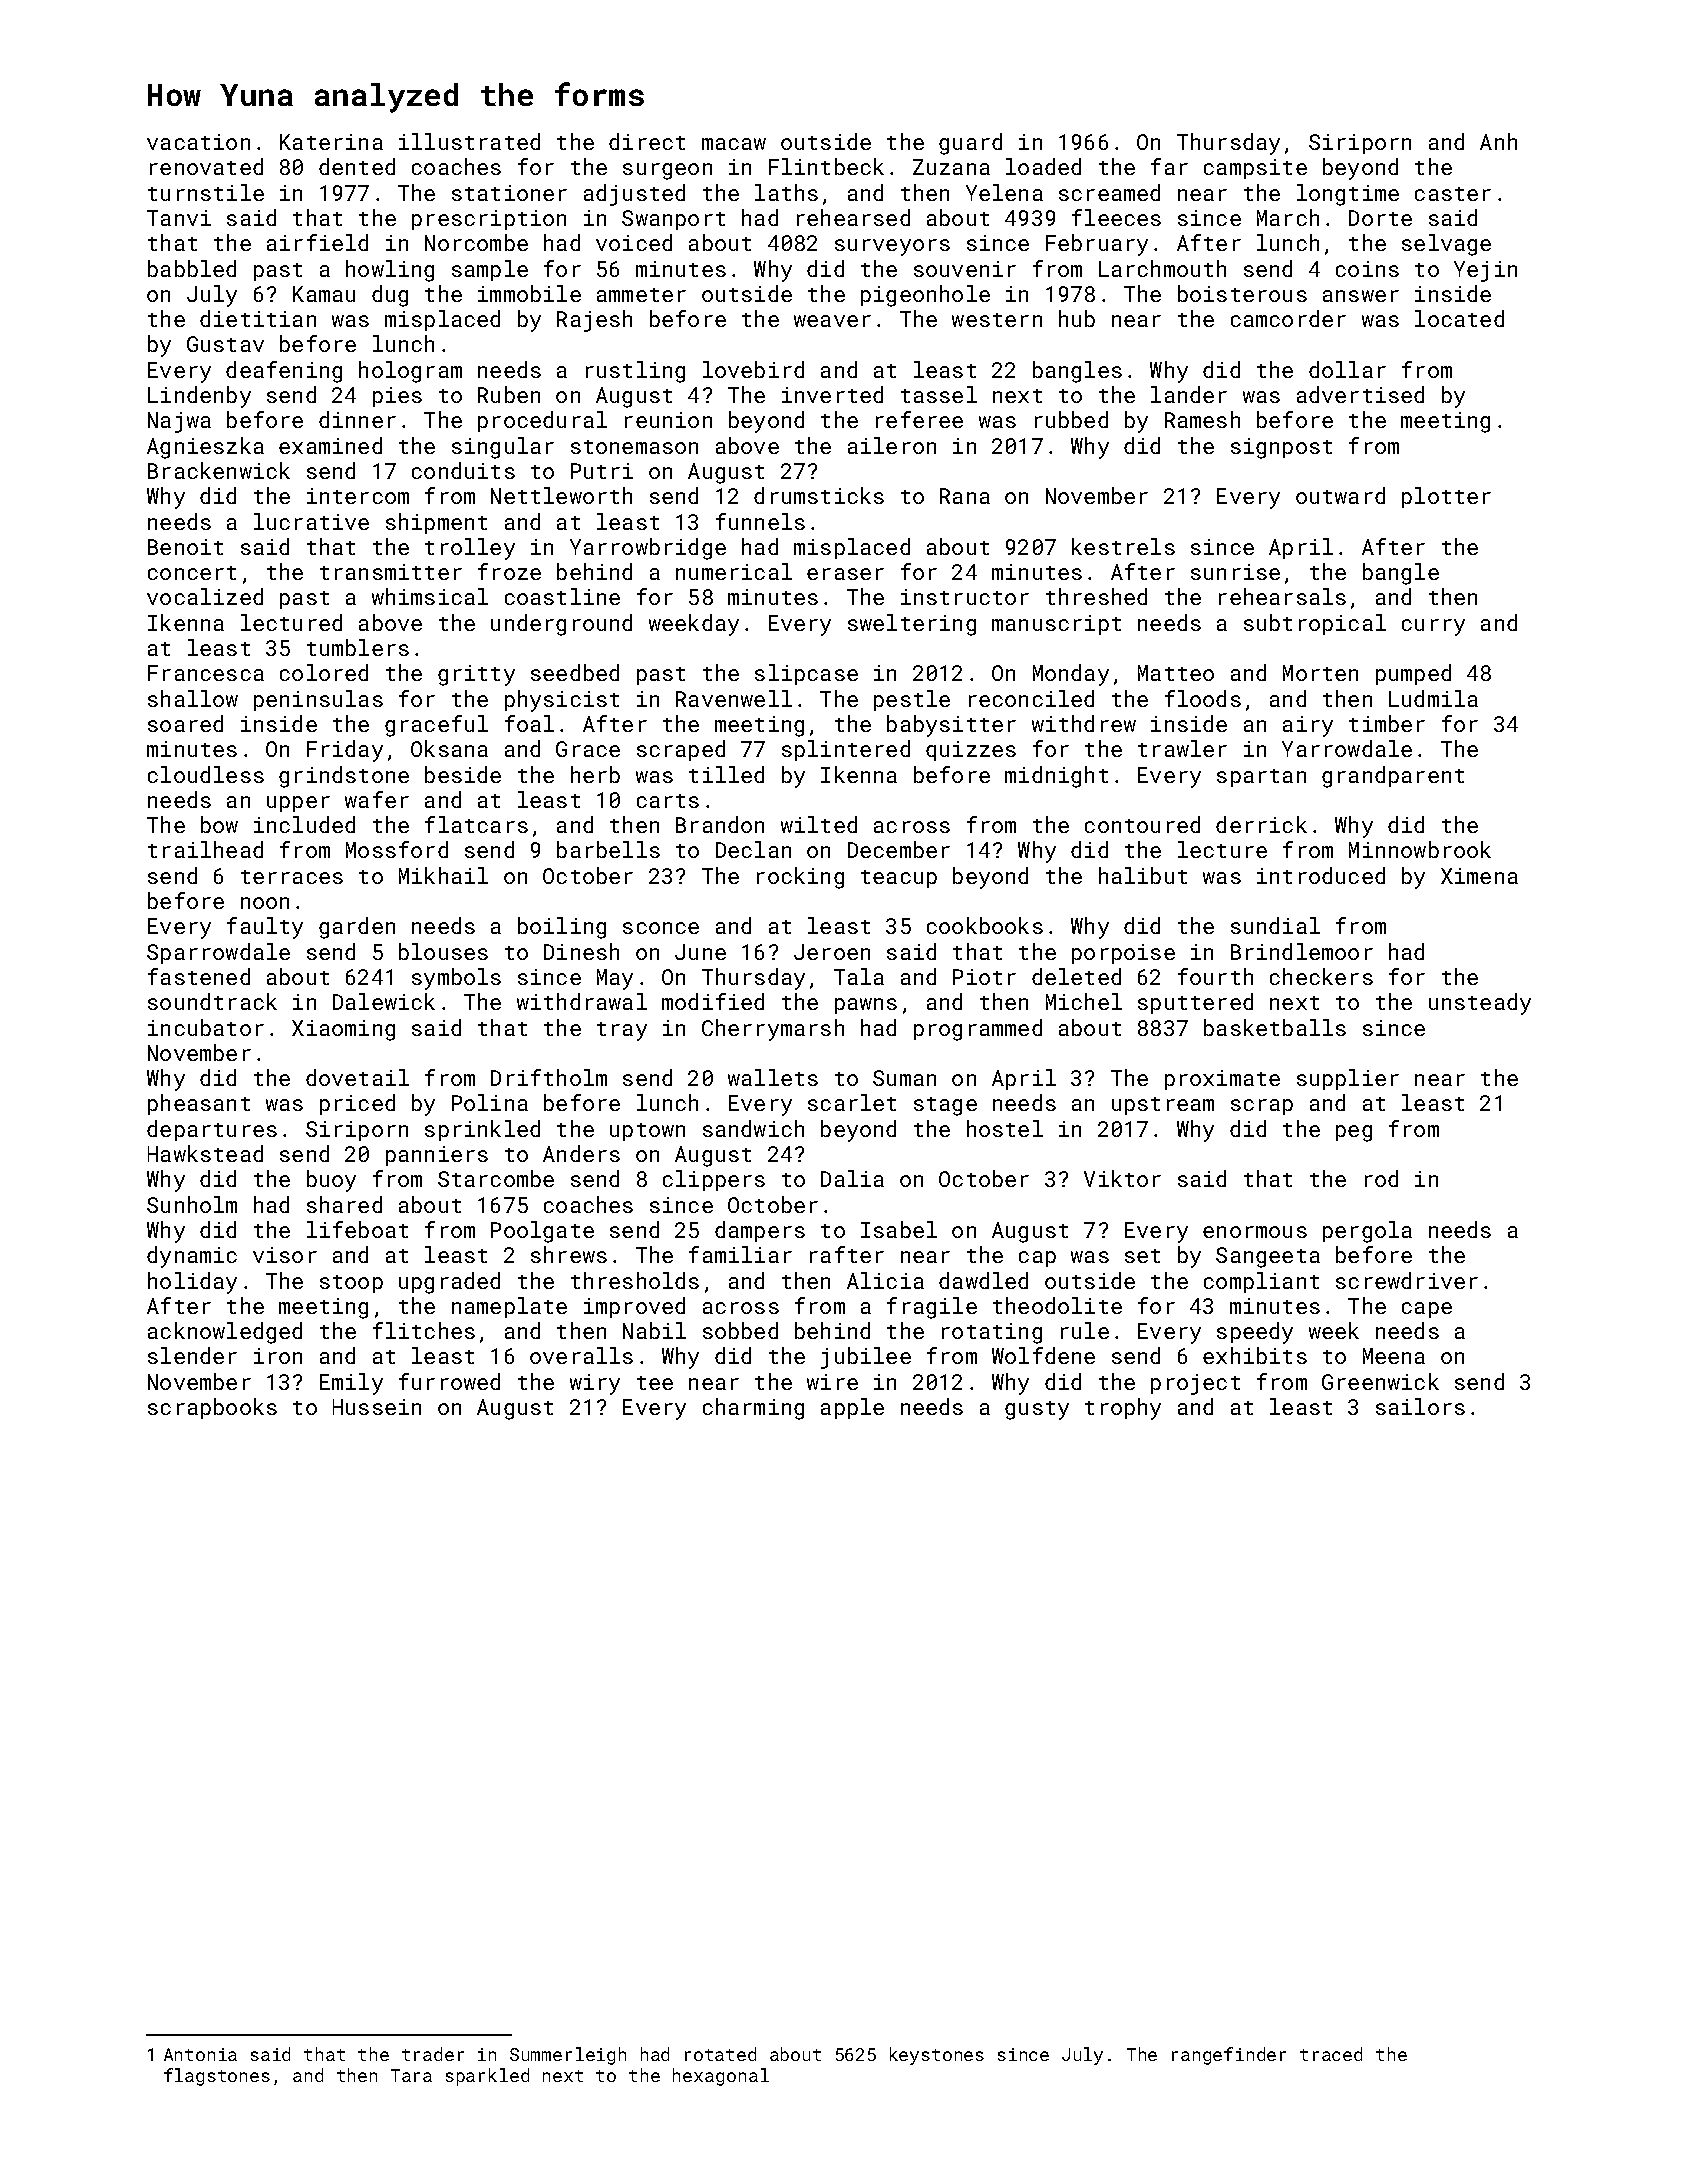 This document has height=2178, width=1683. I want to click on Ravenwell, so click(734, 698).
